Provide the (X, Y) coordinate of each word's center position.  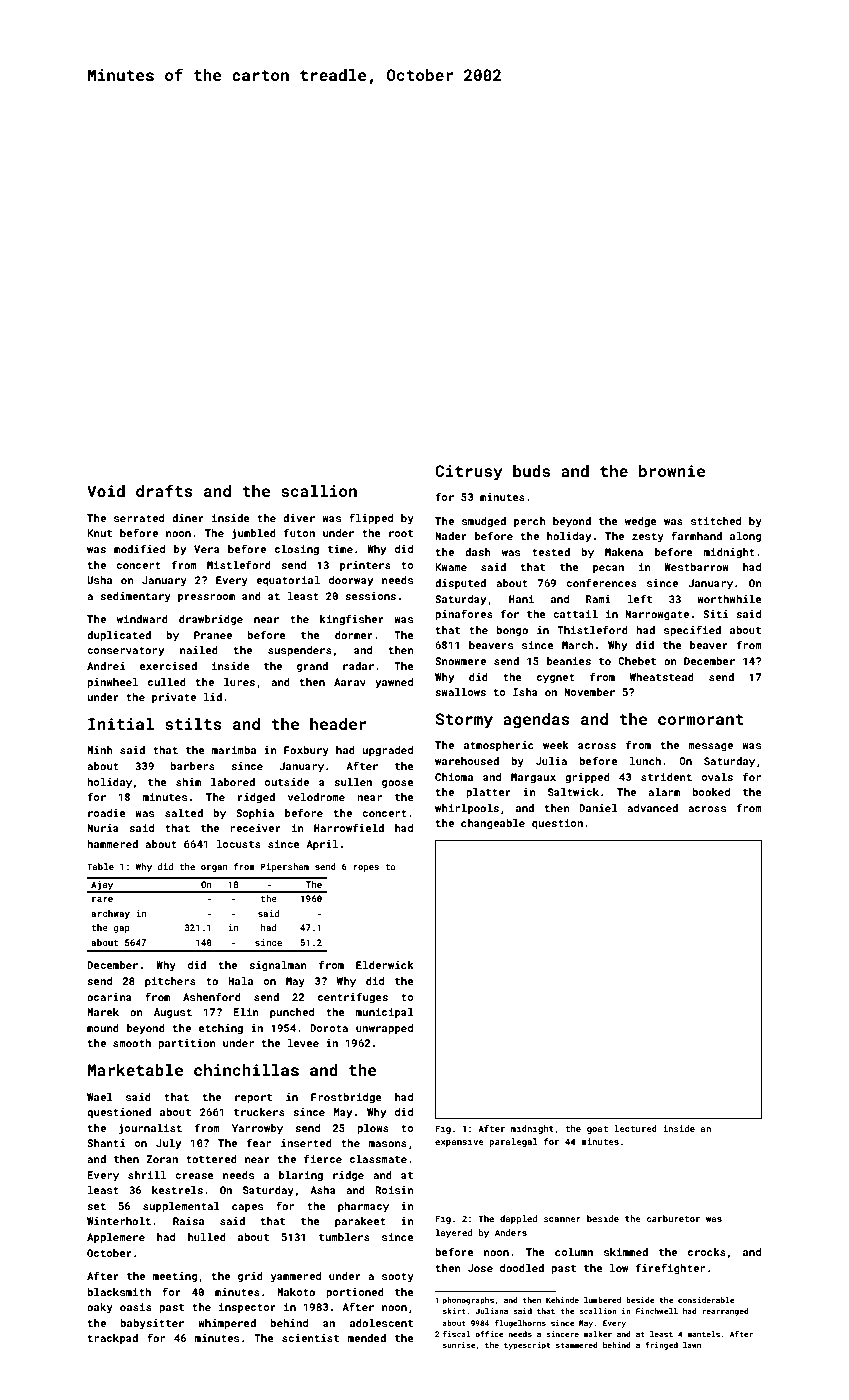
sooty (398, 1277)
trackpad (112, 1339)
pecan (608, 569)
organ (214, 868)
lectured (635, 1128)
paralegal (513, 1142)
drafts (164, 490)
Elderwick (385, 965)
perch (530, 522)
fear (258, 1142)
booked (711, 792)
